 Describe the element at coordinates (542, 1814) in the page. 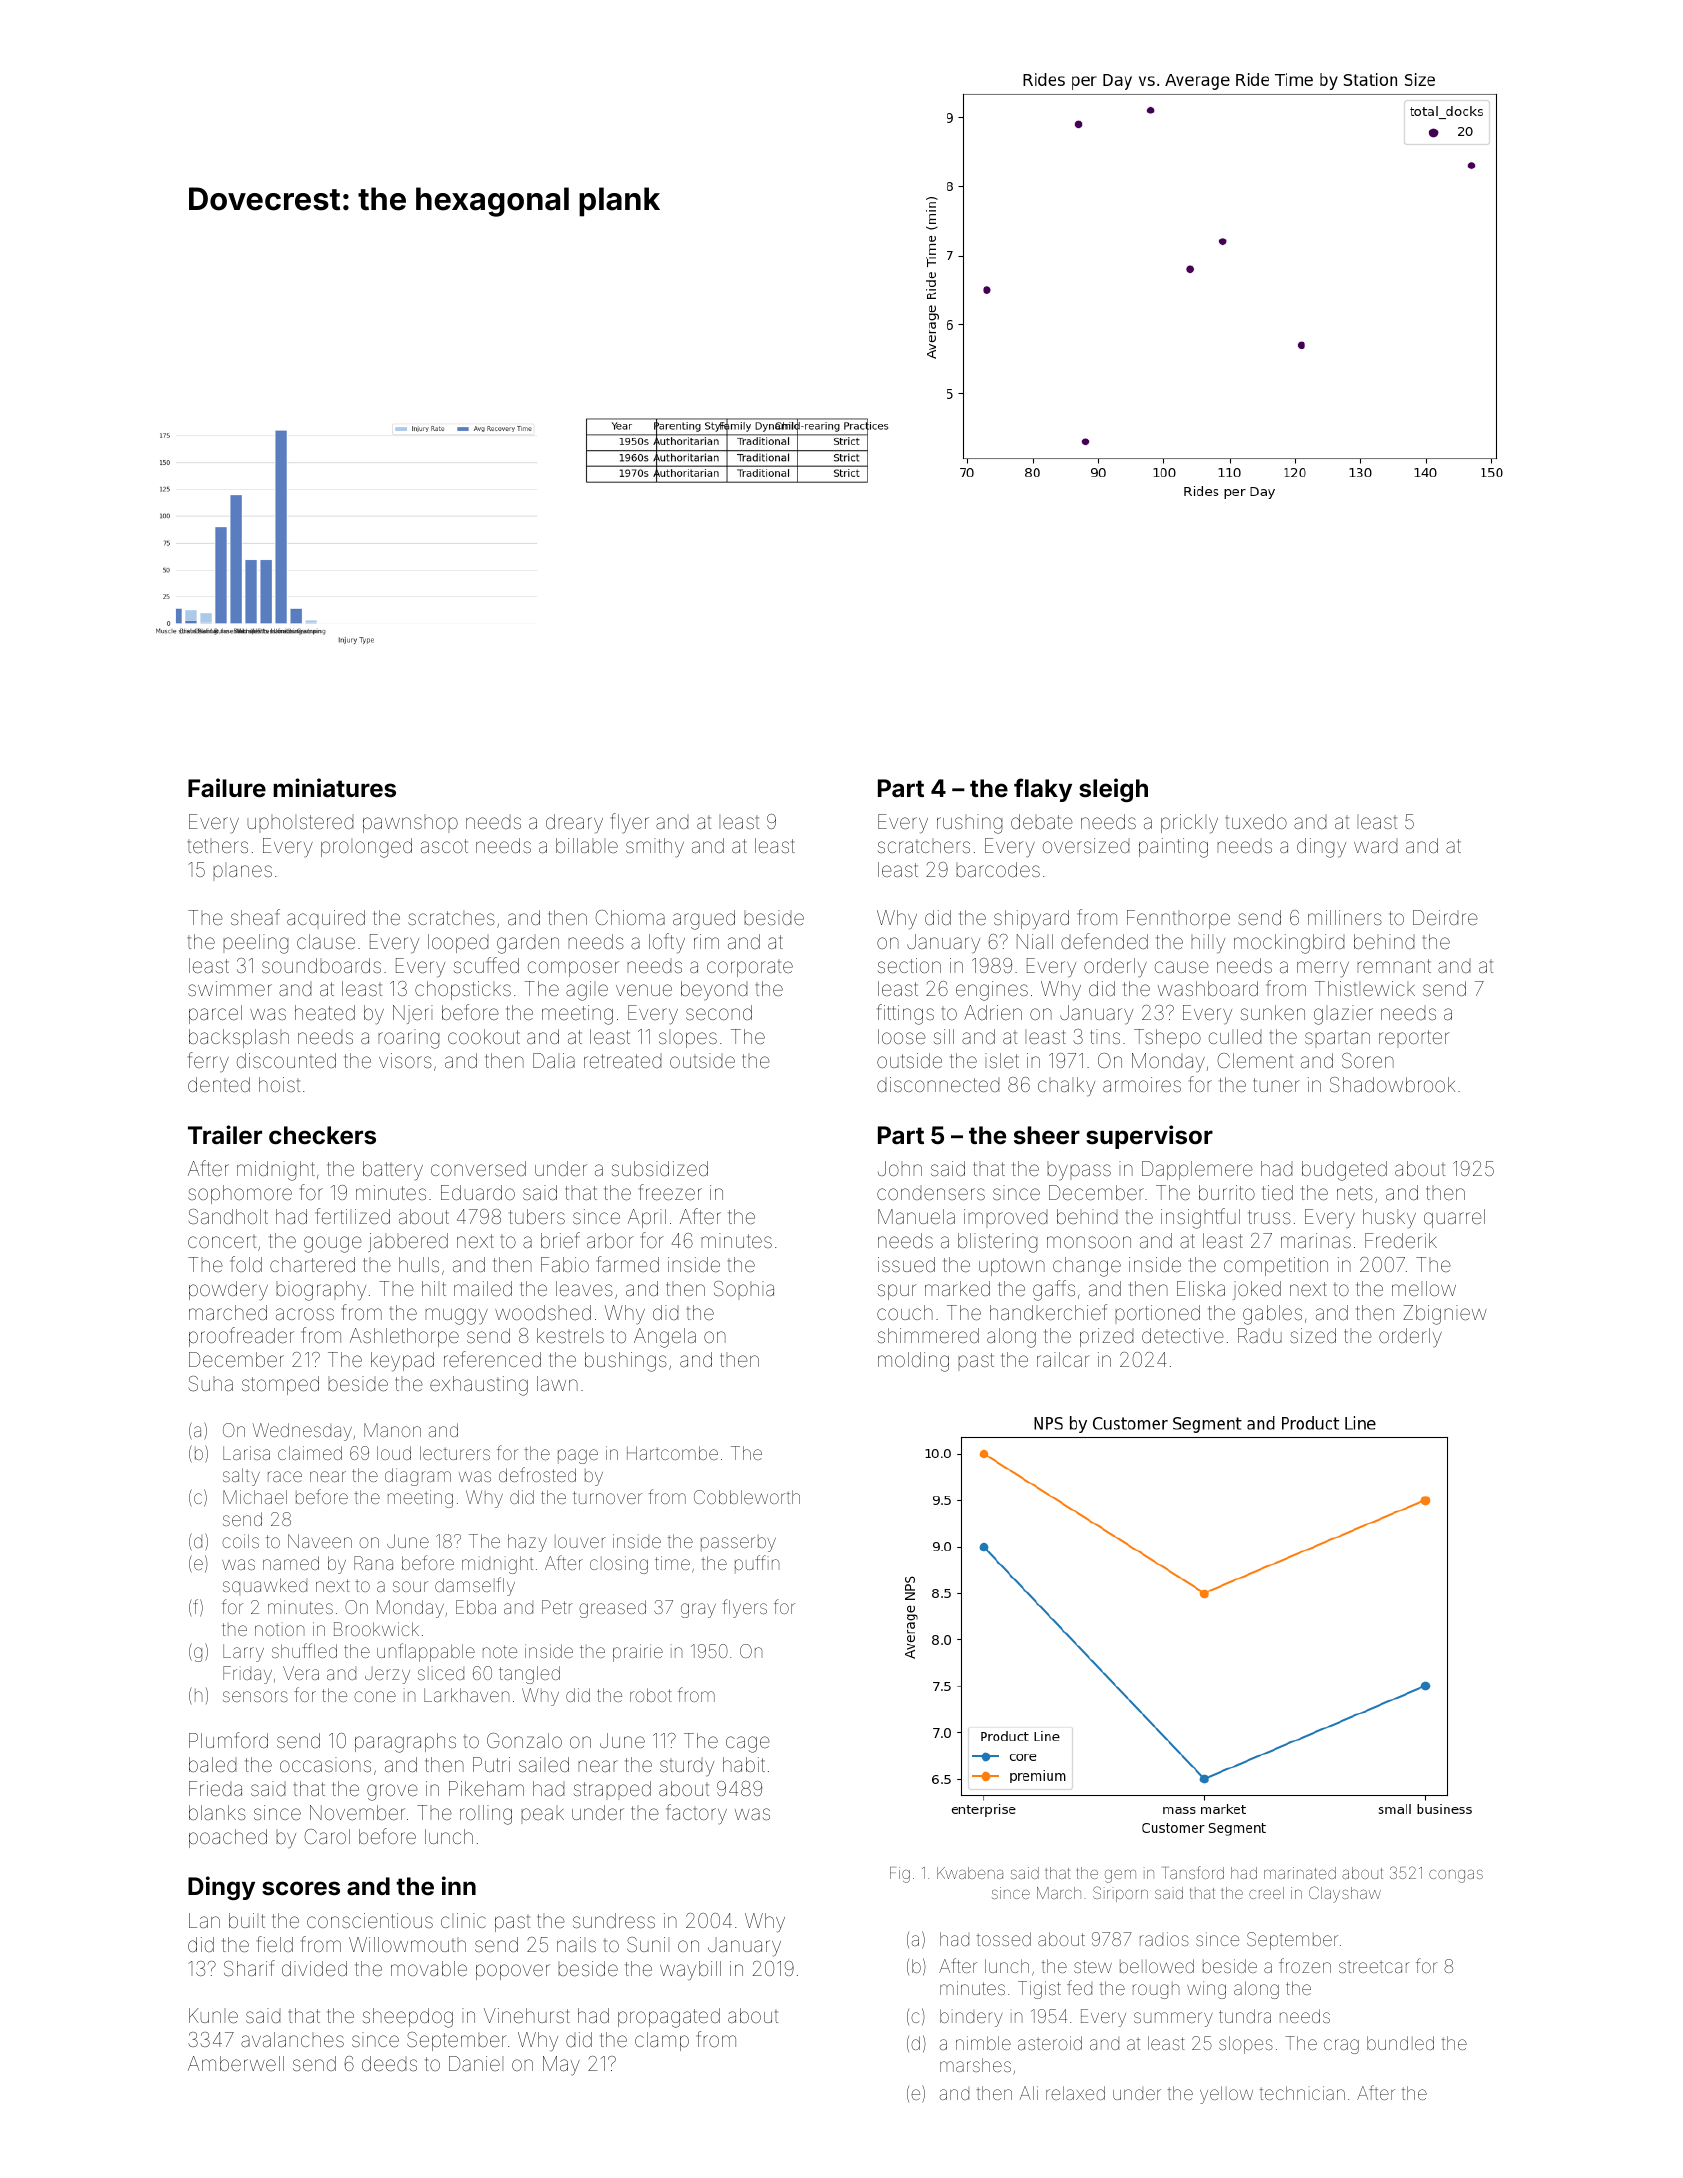

I see `peak` at that location.
